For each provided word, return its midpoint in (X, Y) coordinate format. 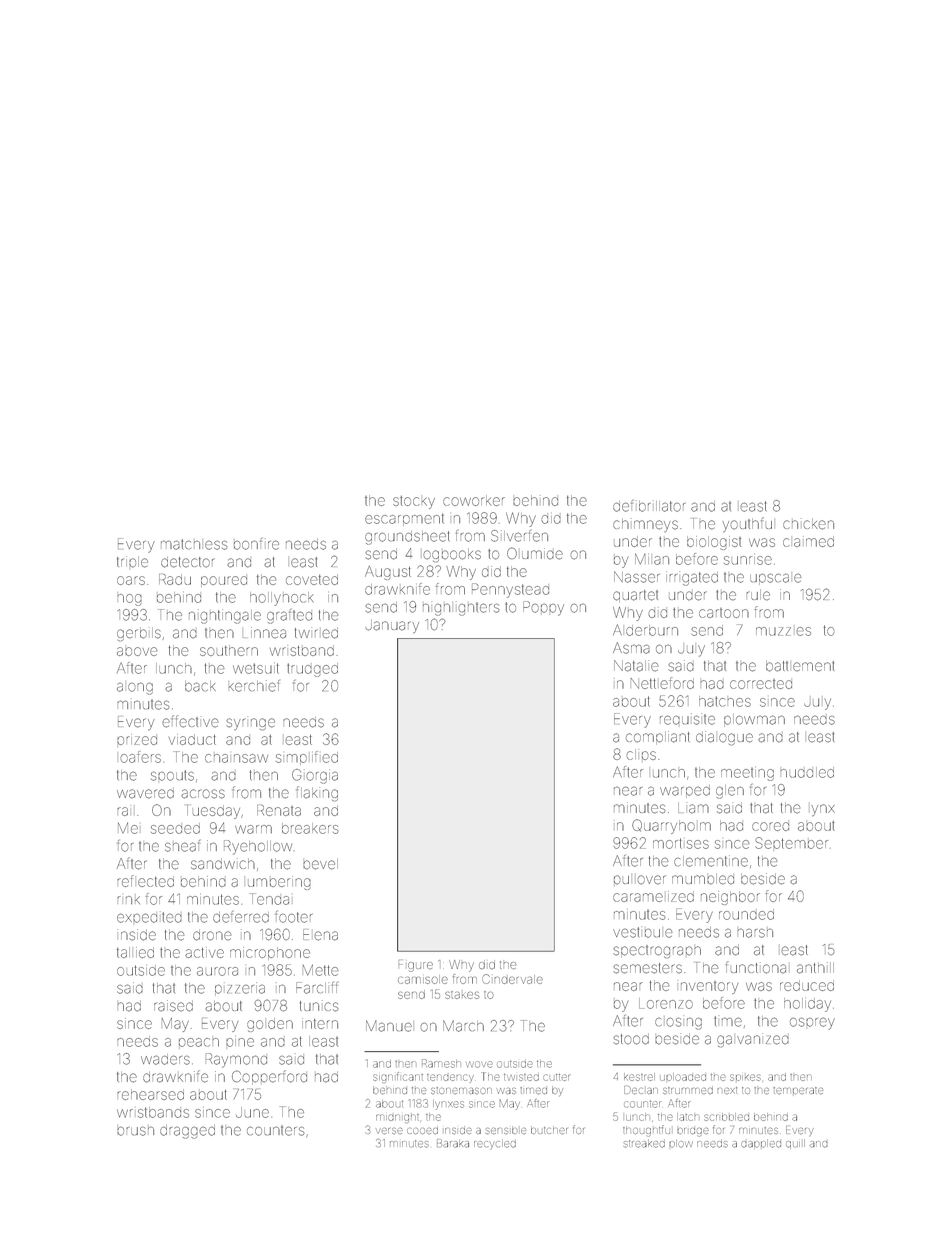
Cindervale (513, 979)
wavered (145, 794)
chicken (808, 524)
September (791, 843)
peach (199, 1042)
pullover (640, 880)
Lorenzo (666, 1003)
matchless (194, 544)
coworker (474, 500)
